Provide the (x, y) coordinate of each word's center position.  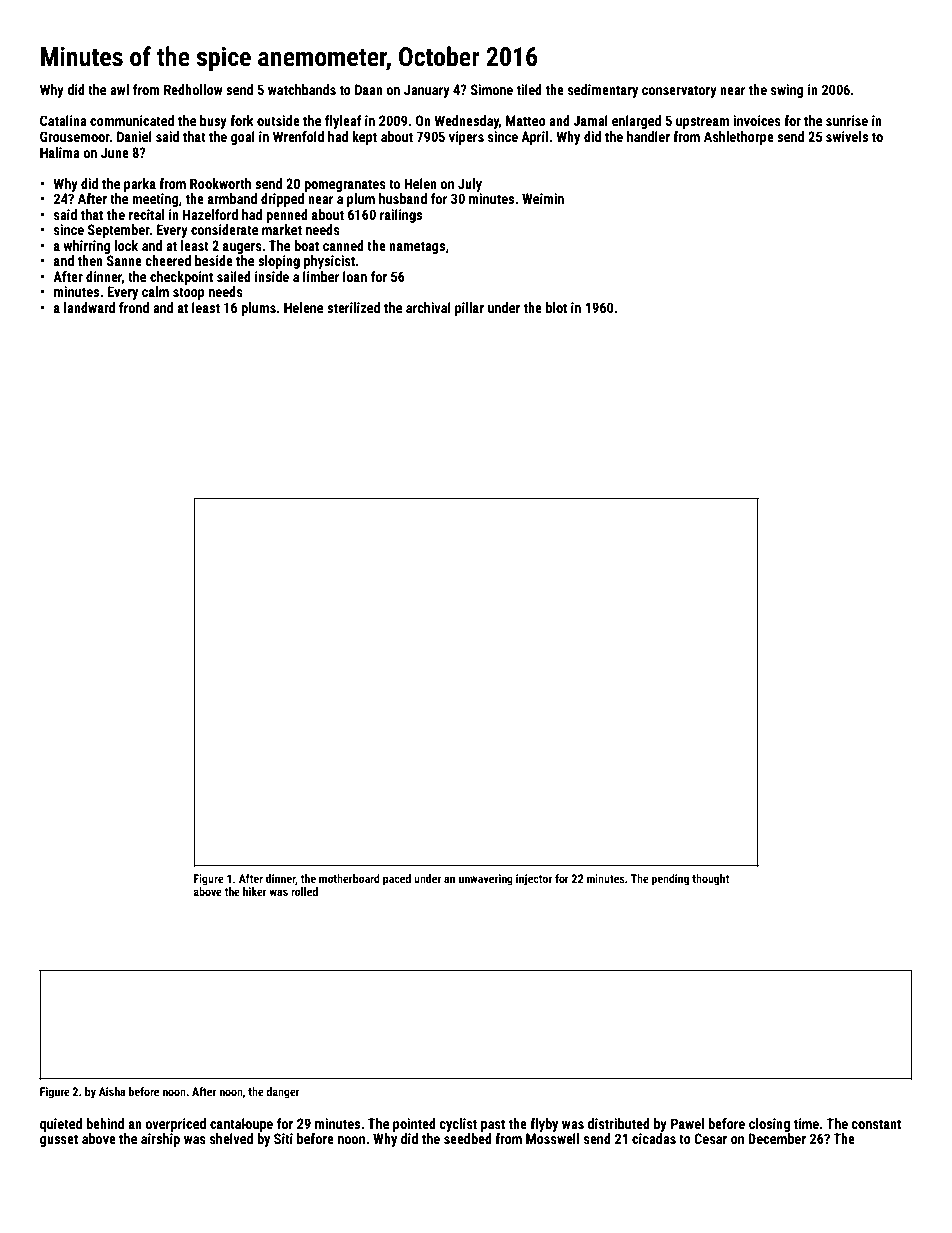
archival (428, 307)
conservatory (679, 91)
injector (534, 880)
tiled (529, 89)
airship (160, 1140)
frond (134, 307)
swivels (847, 136)
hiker (255, 891)
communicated (132, 120)
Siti (283, 1138)
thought (710, 880)
